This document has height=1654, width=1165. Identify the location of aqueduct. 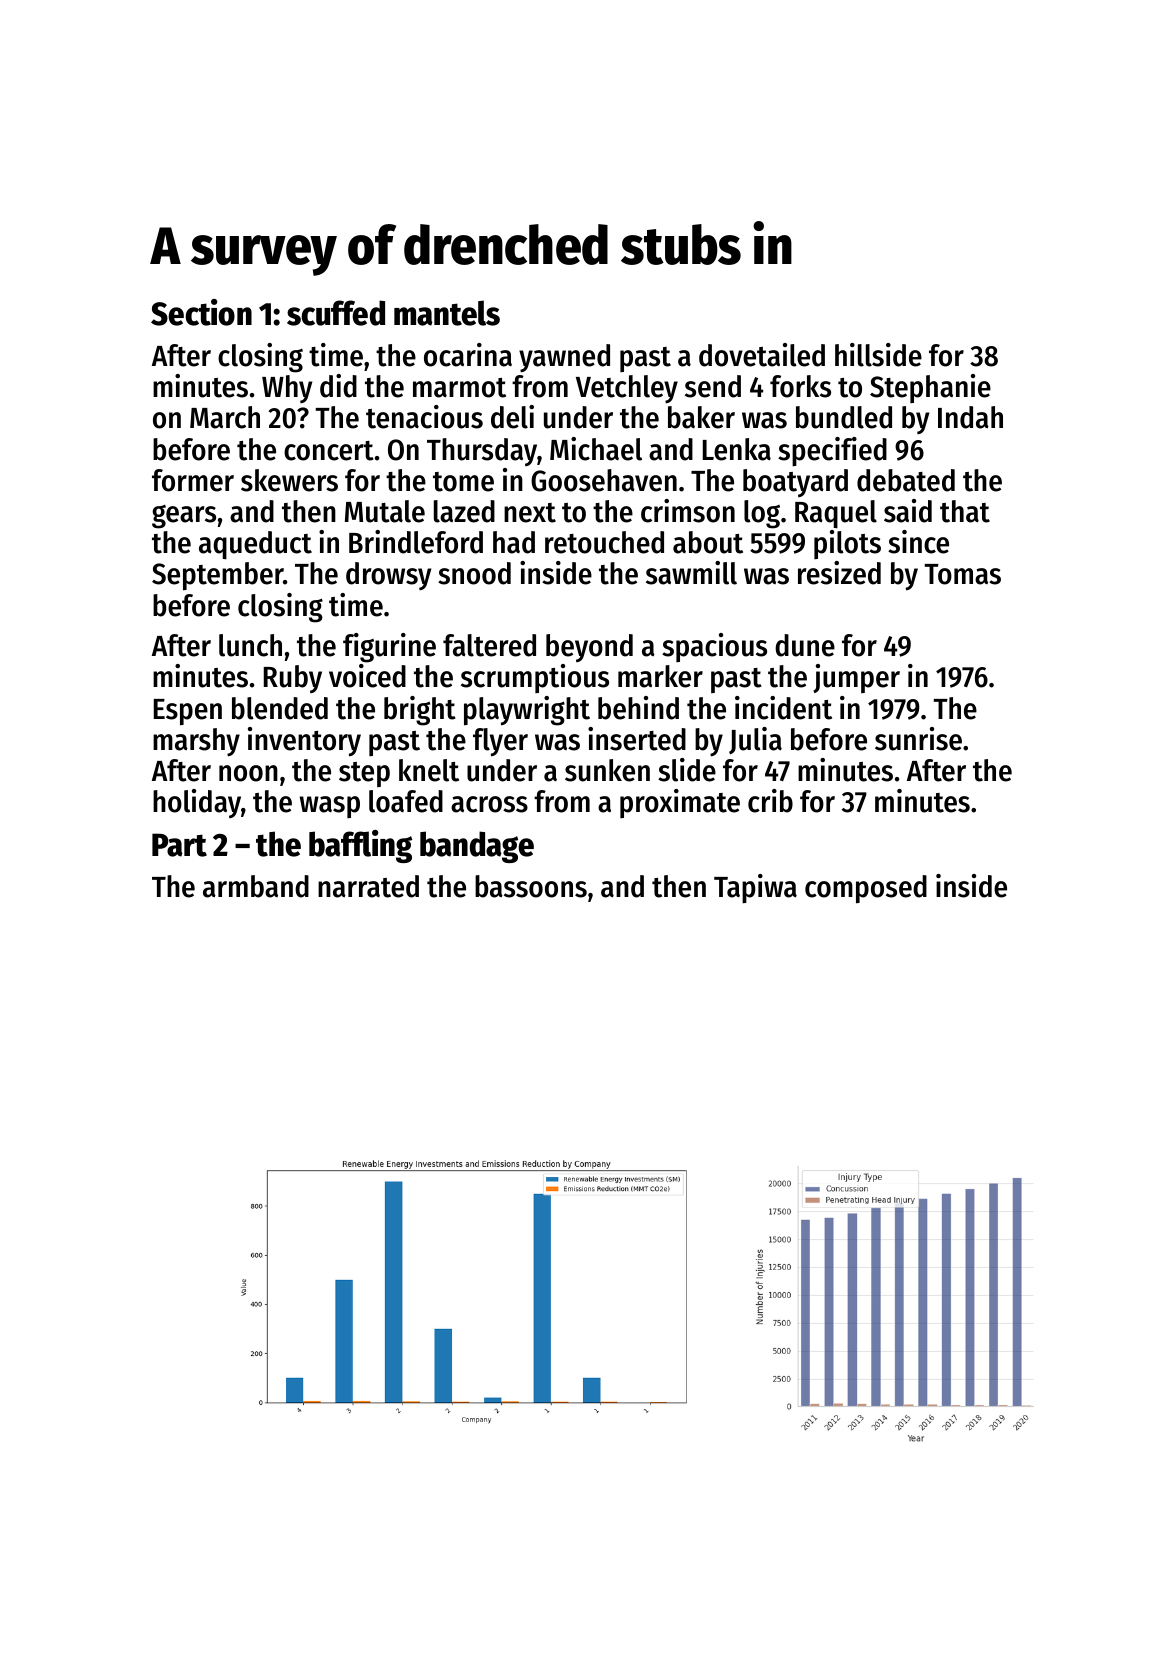
(255, 545).
